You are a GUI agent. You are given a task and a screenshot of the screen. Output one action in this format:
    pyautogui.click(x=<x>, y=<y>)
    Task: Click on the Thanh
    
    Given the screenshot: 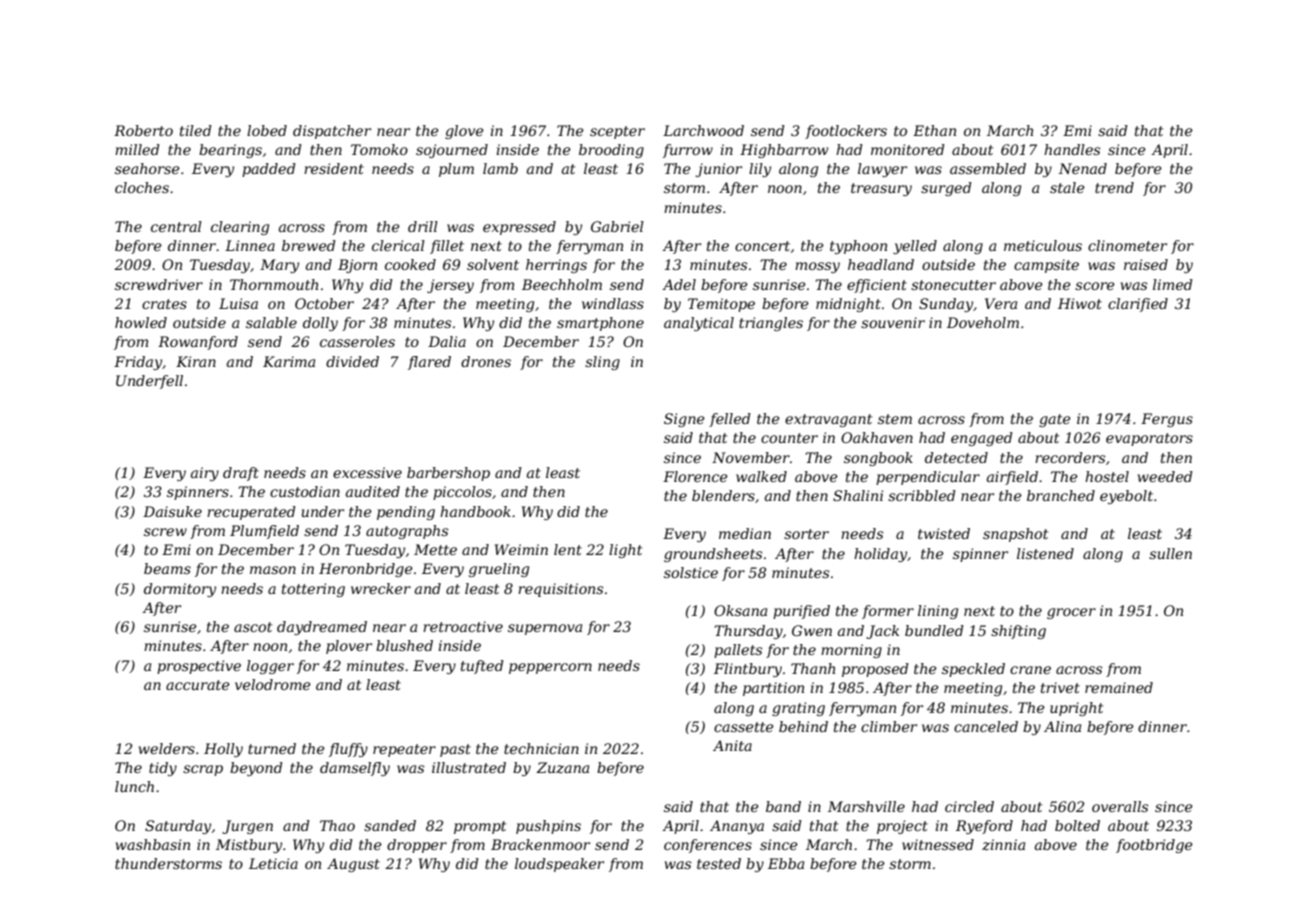 What is the action you would take?
    pyautogui.click(x=813, y=668)
